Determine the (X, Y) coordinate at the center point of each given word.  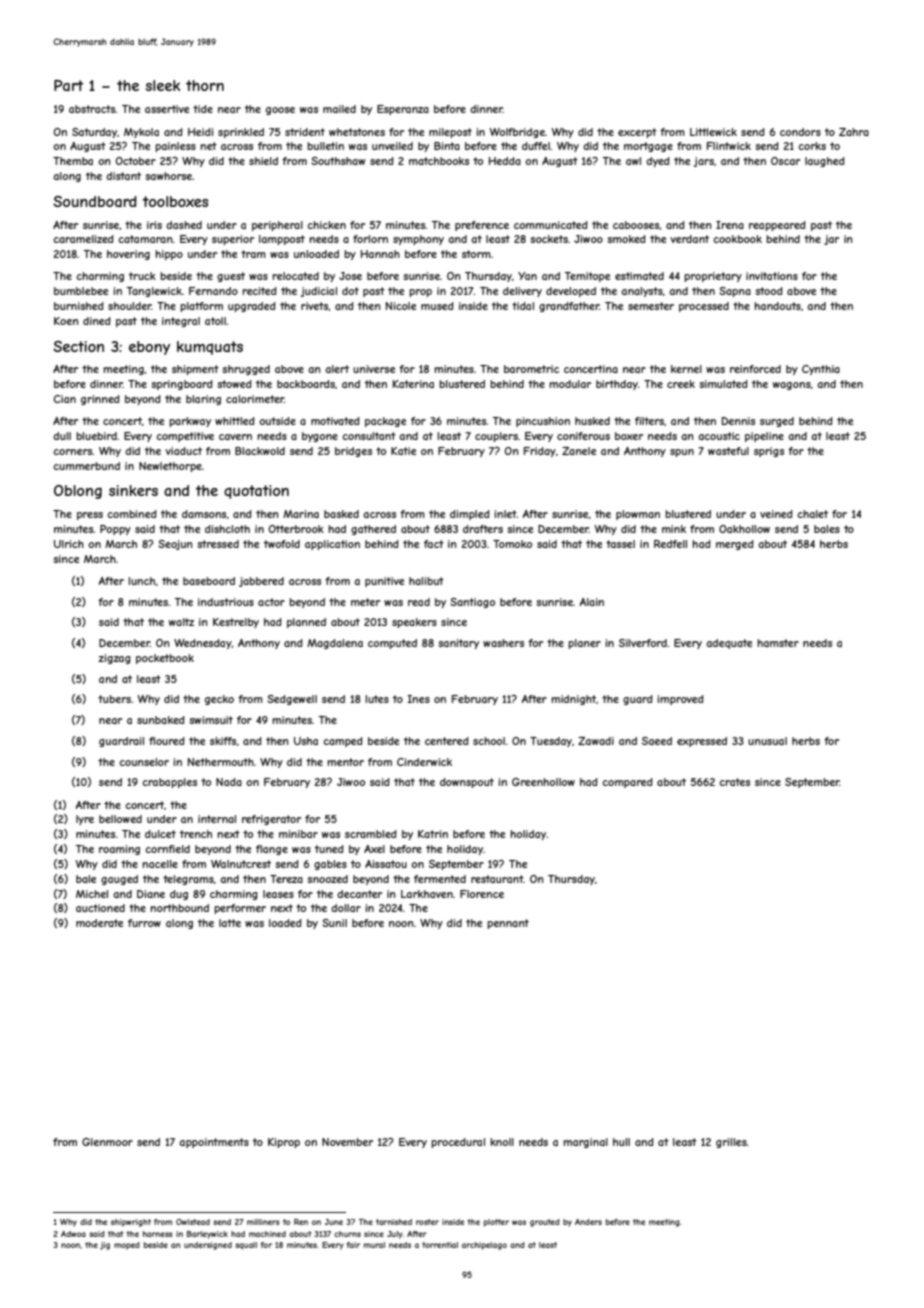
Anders (588, 1222)
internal (217, 819)
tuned (329, 849)
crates (734, 782)
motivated (335, 421)
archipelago (484, 1246)
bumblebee (81, 291)
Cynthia (821, 370)
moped (127, 1246)
